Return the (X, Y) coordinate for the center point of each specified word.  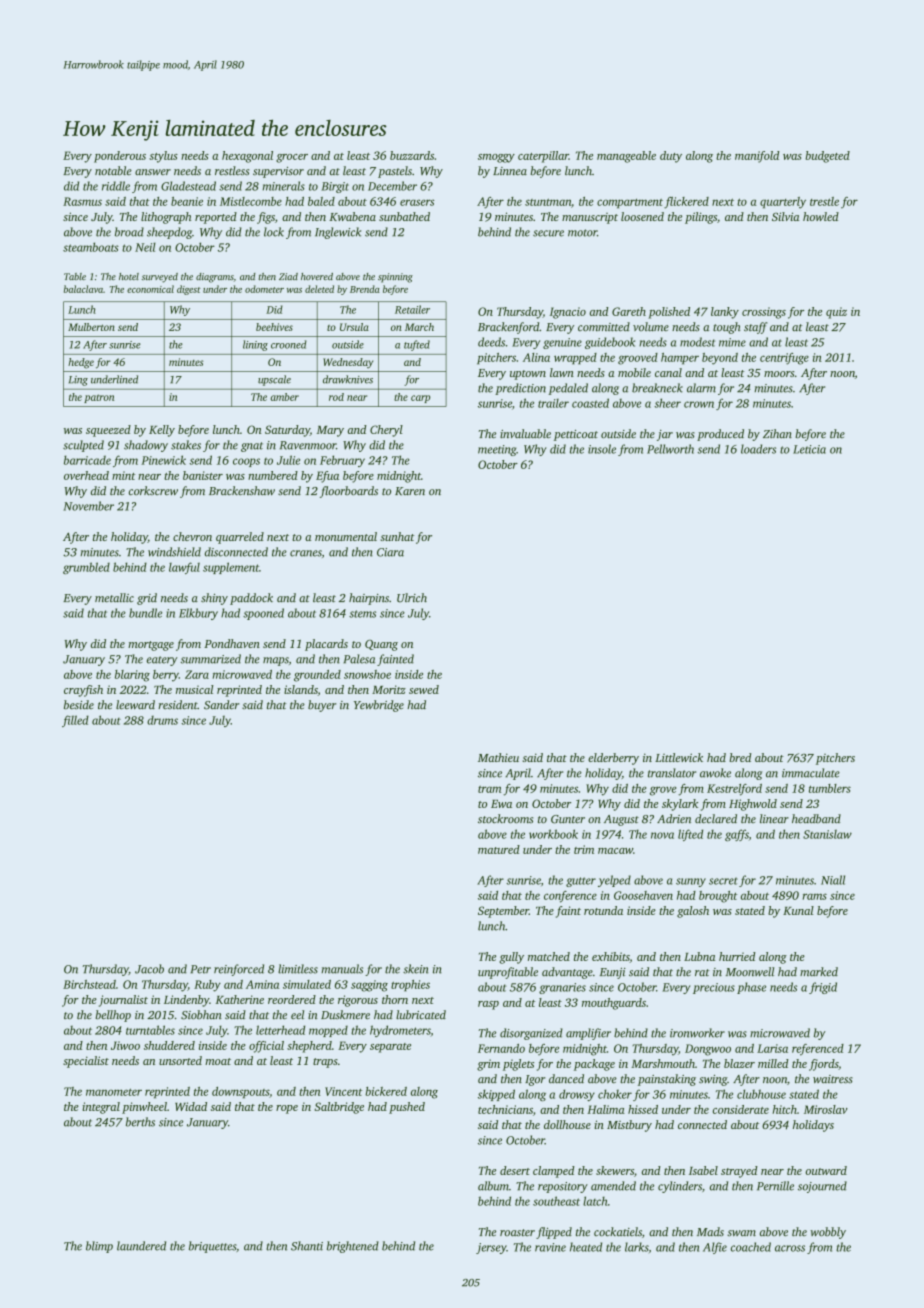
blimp (99, 1247)
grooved (638, 359)
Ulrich (412, 598)
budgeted (827, 157)
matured (499, 849)
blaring (132, 676)
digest (189, 290)
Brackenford (508, 328)
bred (740, 757)
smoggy (496, 158)
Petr (201, 969)
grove (663, 791)
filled (75, 721)
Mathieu (498, 757)
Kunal (798, 910)
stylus (163, 157)
